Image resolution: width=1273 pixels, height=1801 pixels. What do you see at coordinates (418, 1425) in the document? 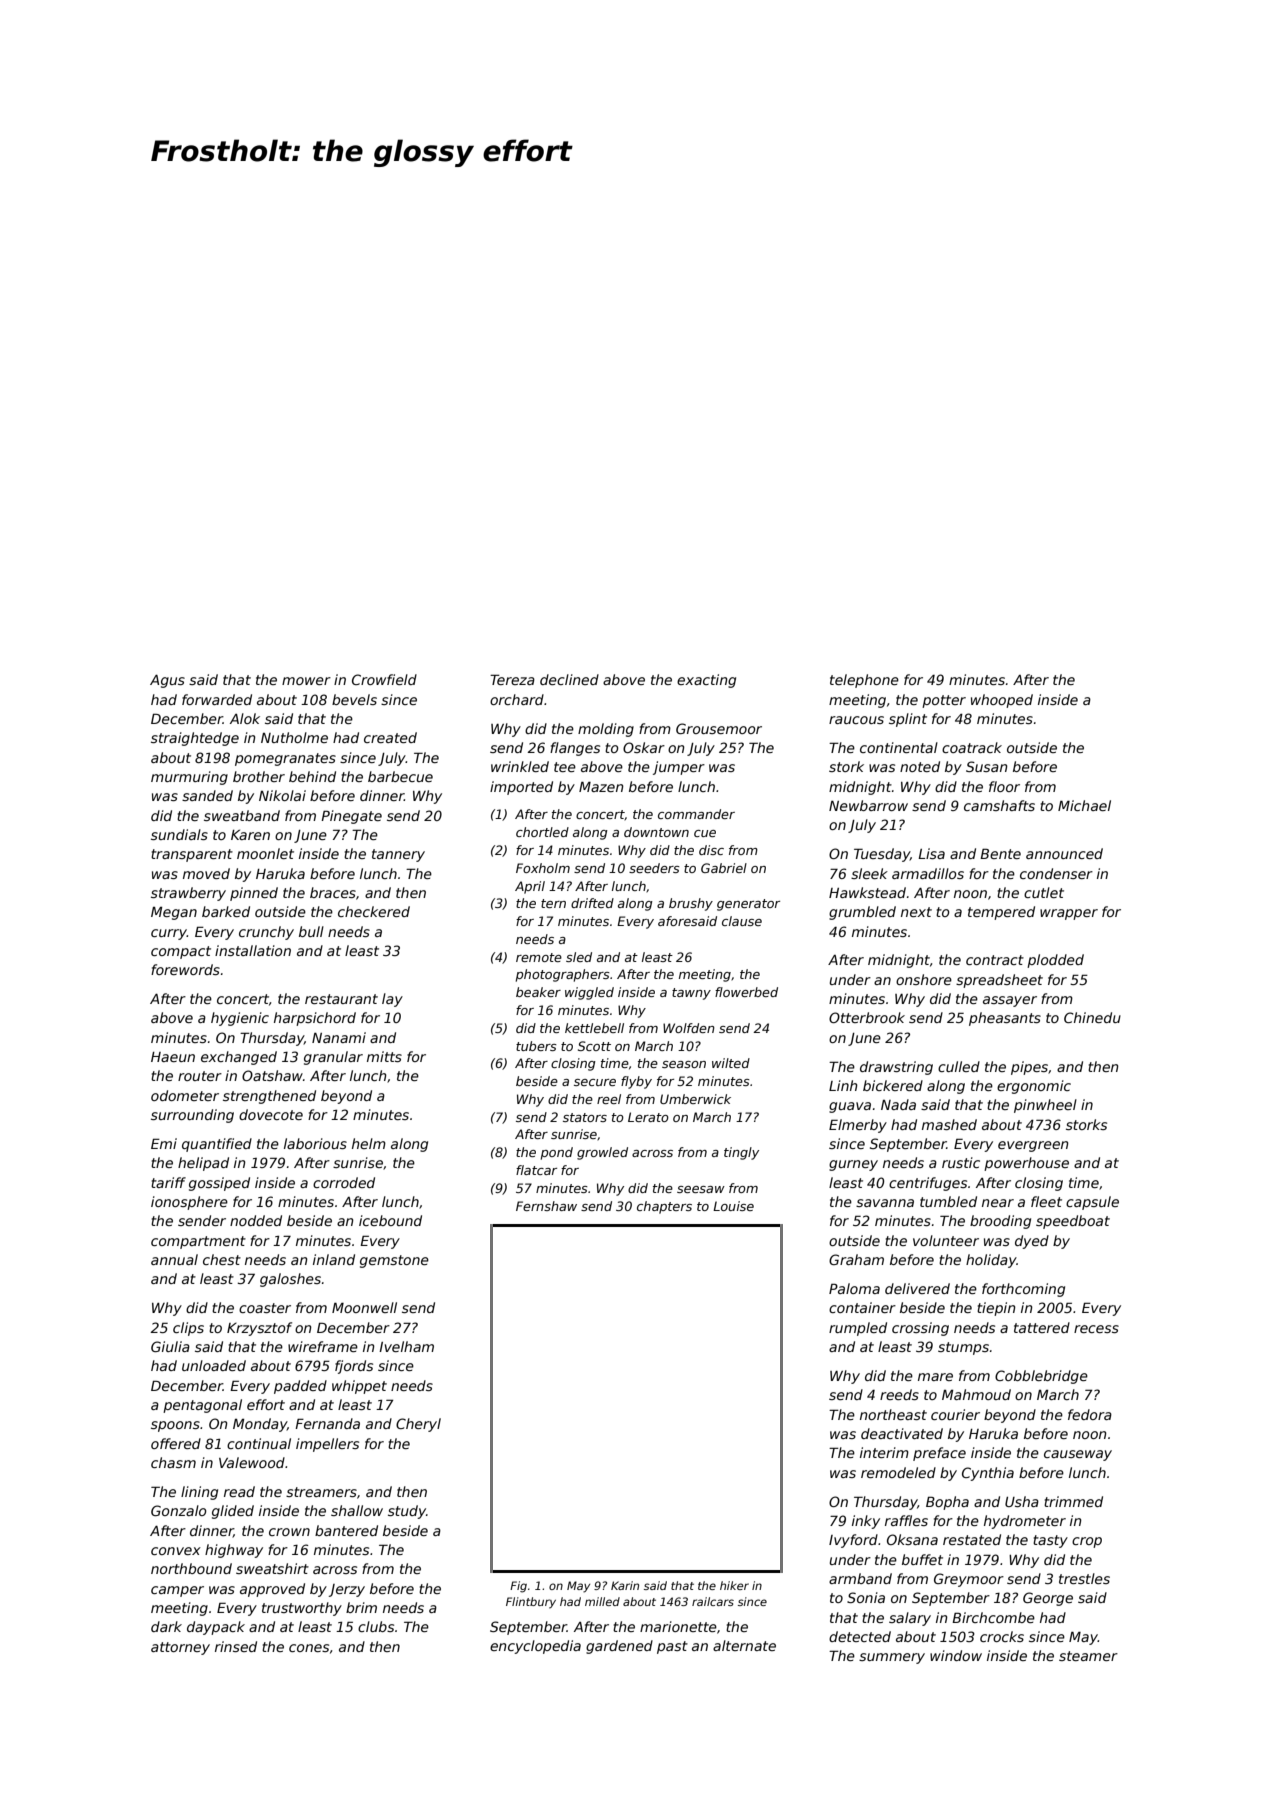
I see `Cheryl` at bounding box center [418, 1425].
